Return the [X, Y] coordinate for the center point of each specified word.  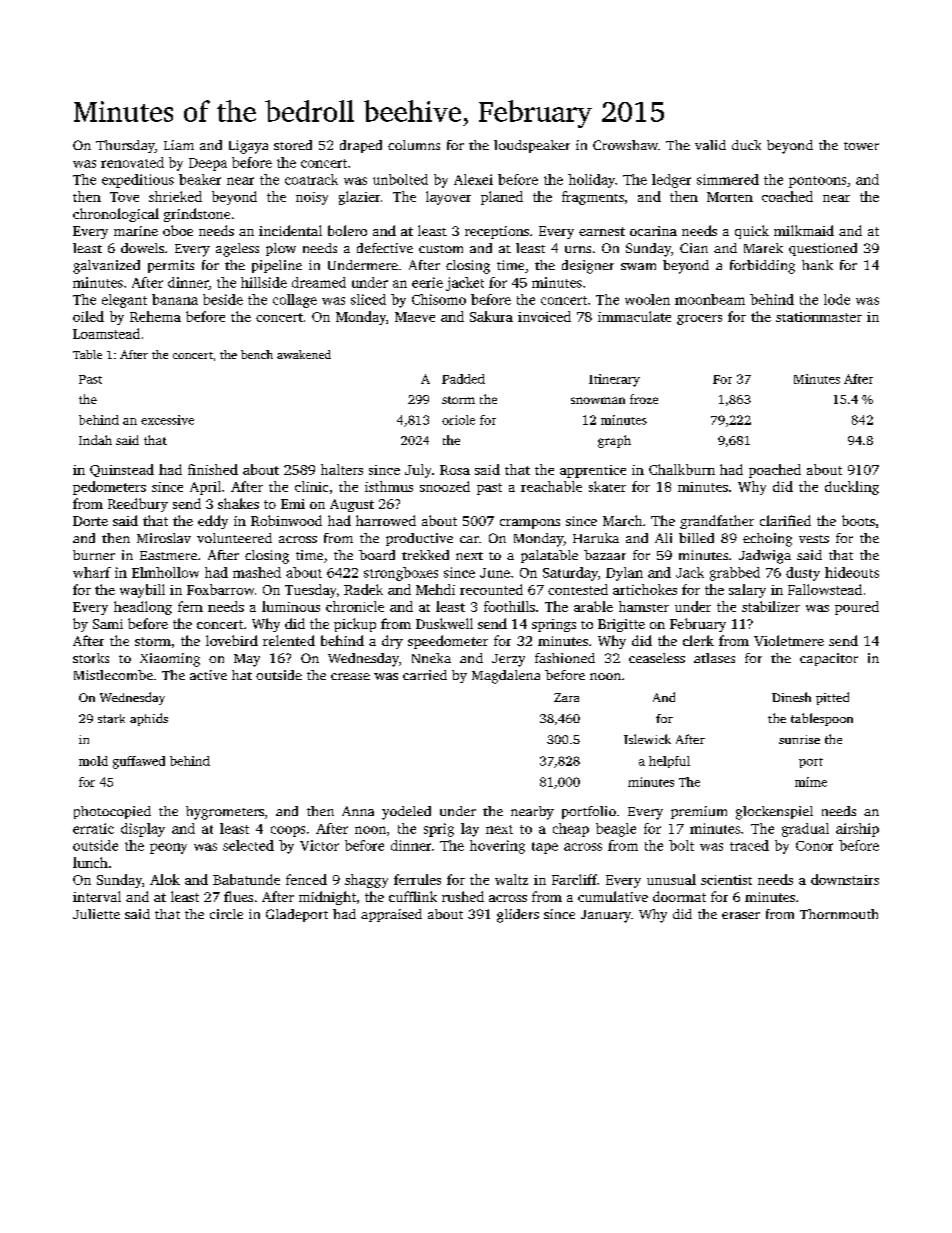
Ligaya [248, 147]
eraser [741, 915]
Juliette [96, 914]
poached [775, 471]
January [606, 916]
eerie [427, 282]
